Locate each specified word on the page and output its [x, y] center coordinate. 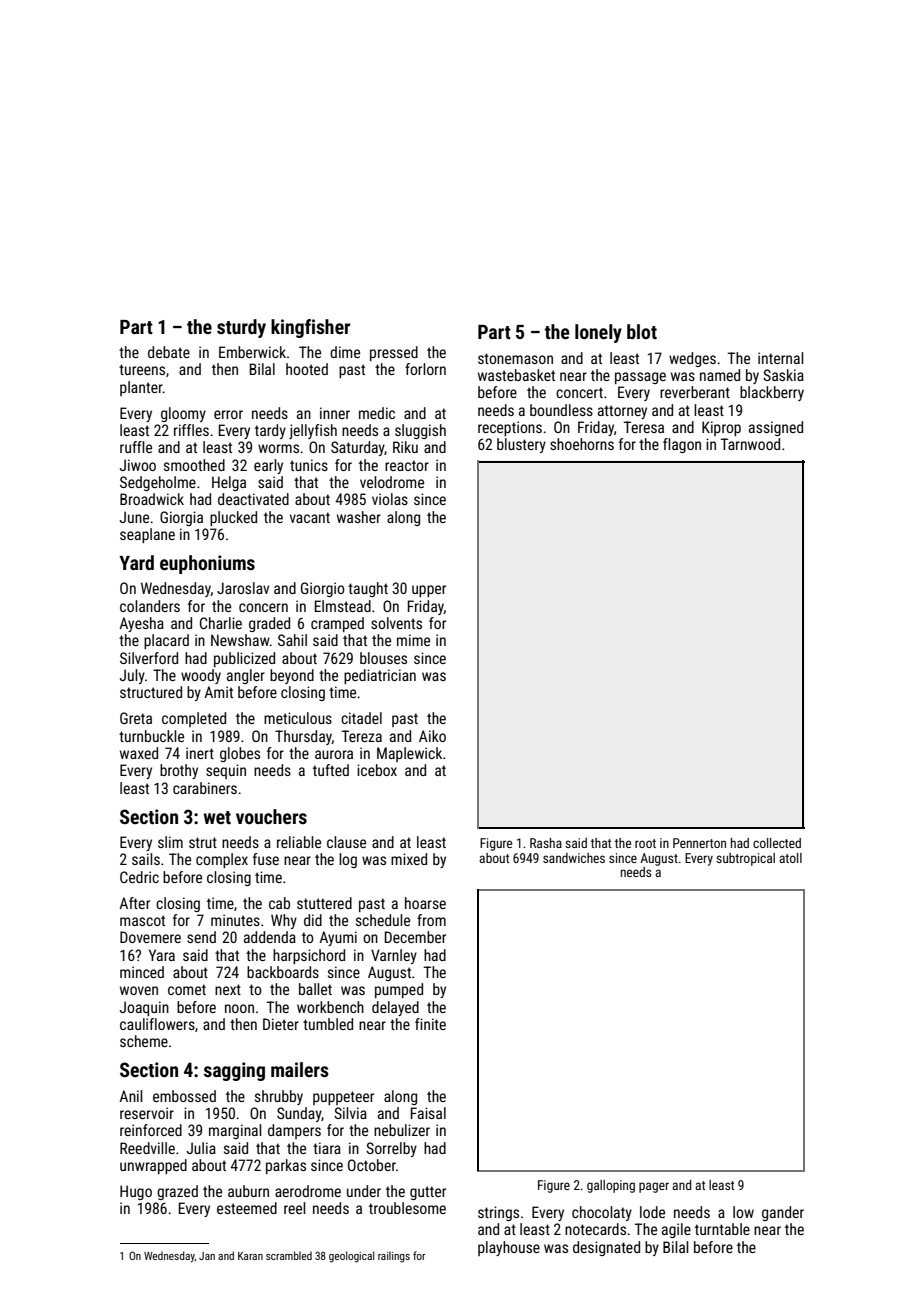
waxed [139, 753]
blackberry [772, 393]
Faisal [428, 1113]
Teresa [643, 427]
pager [654, 1187]
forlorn [425, 369]
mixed [409, 859]
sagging [234, 1071]
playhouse [509, 1248]
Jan [207, 1256]
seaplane [147, 535]
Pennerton [699, 843]
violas [390, 499]
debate [169, 352]
